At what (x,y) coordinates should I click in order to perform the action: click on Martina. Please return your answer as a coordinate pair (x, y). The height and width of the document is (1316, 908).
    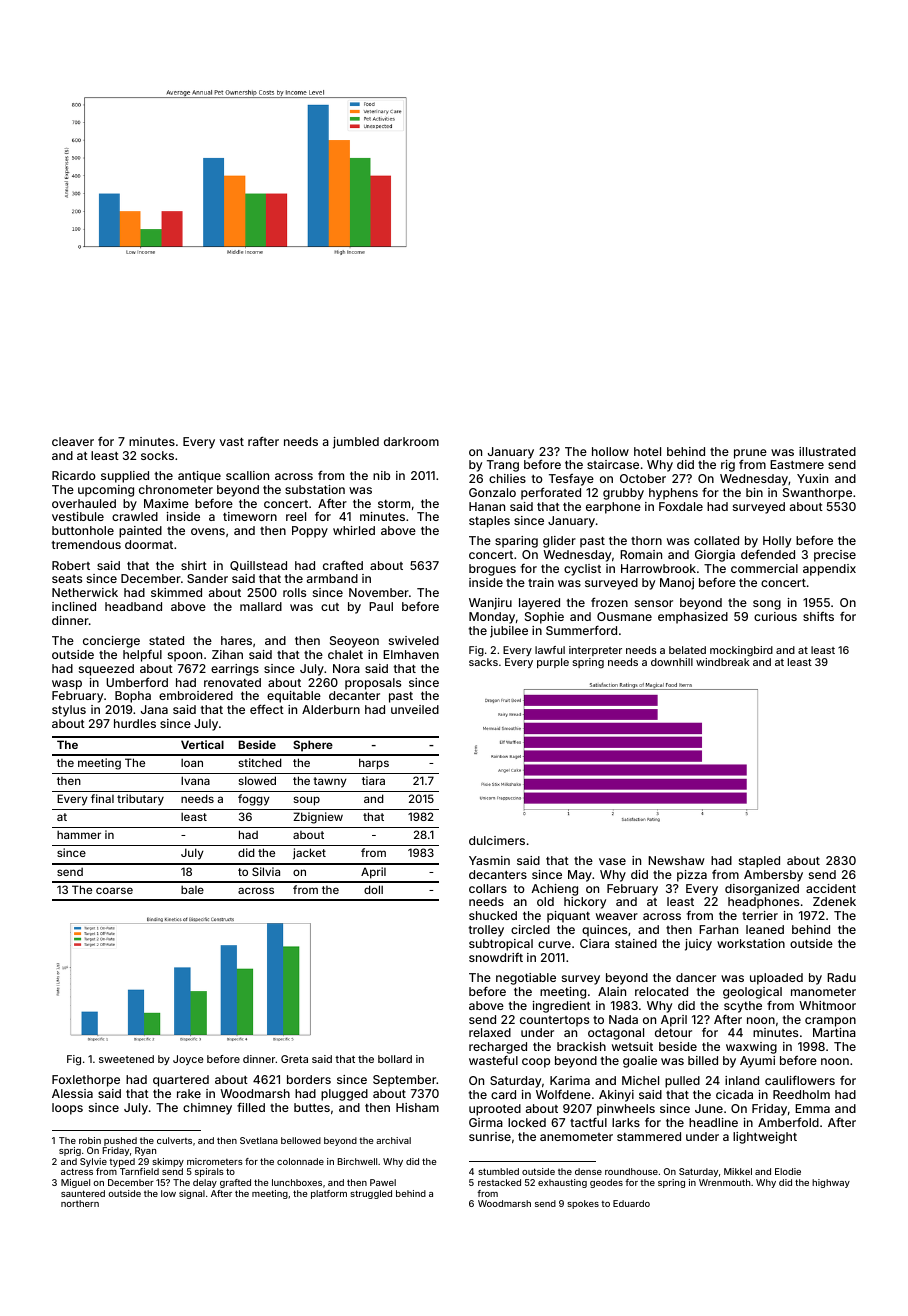
    Looking at the image, I should click on (834, 1032).
